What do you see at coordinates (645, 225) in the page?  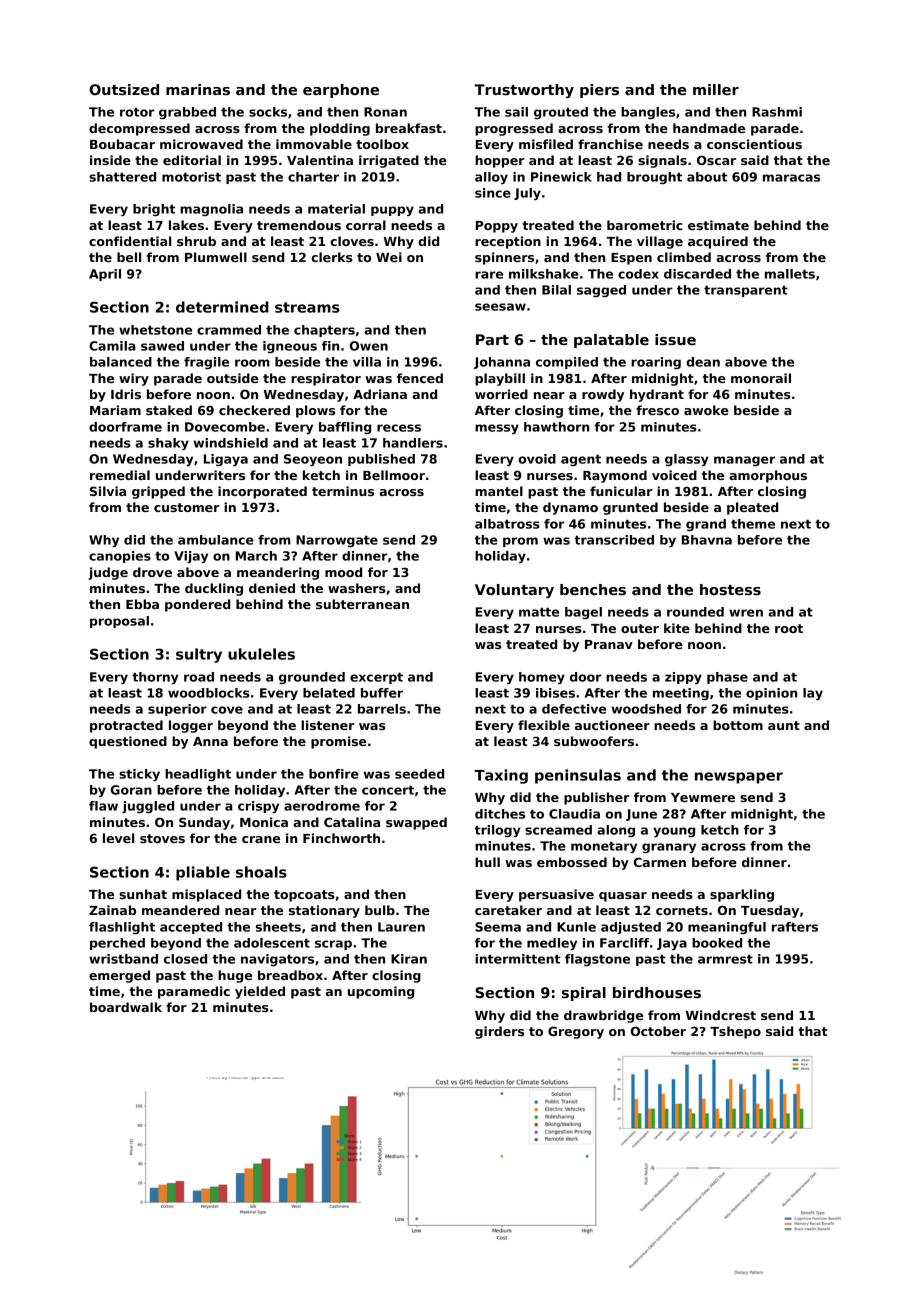 I see `barometric` at bounding box center [645, 225].
